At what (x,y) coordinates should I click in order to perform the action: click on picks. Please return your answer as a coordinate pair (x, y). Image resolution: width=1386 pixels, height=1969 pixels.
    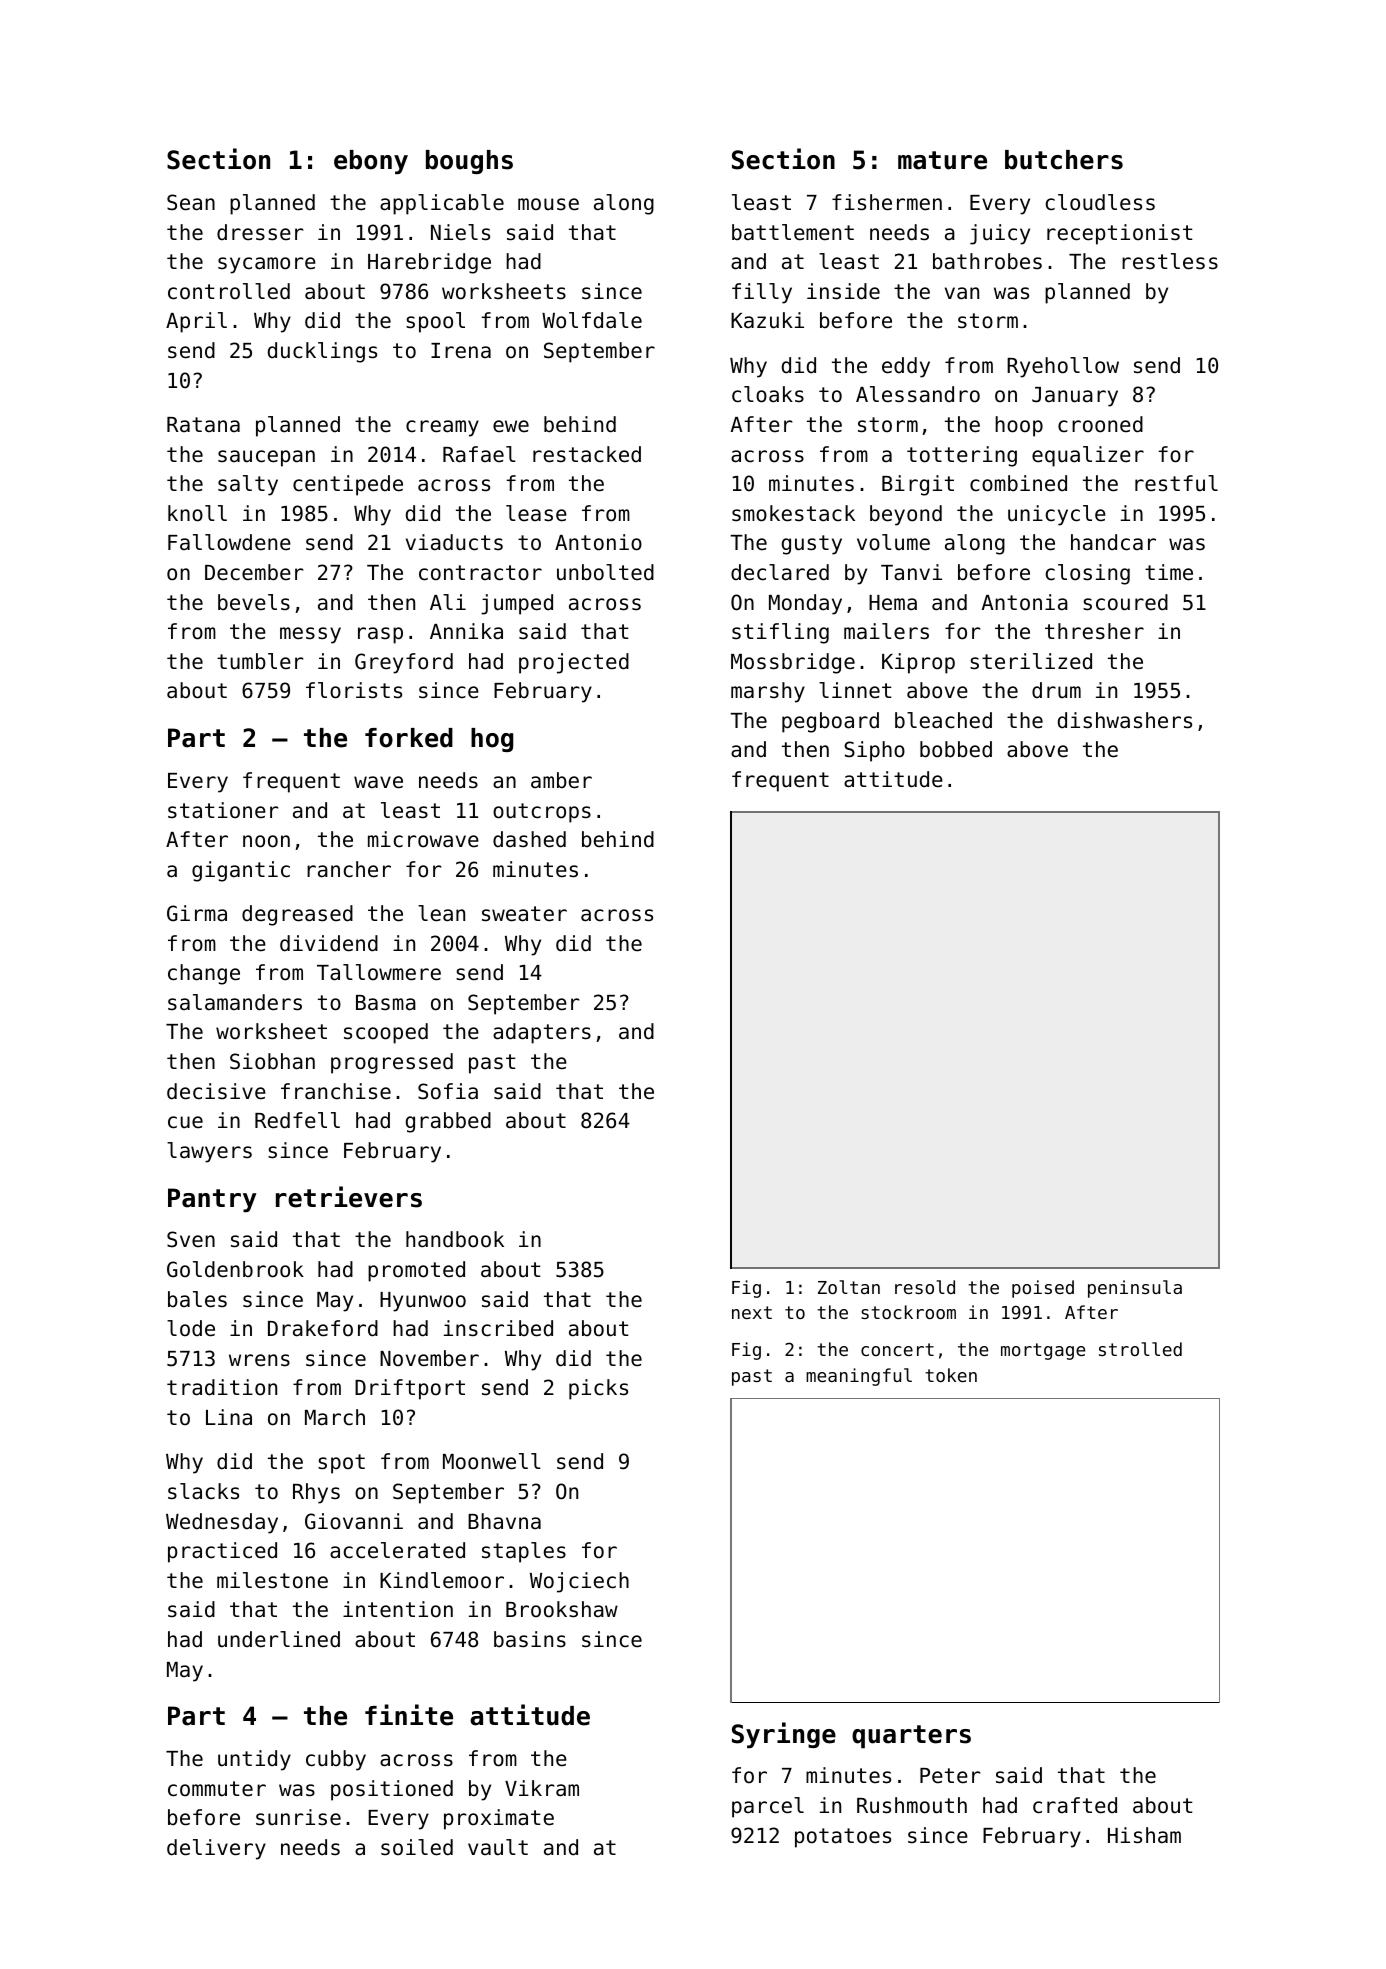
    Looking at the image, I should click on (598, 1389).
